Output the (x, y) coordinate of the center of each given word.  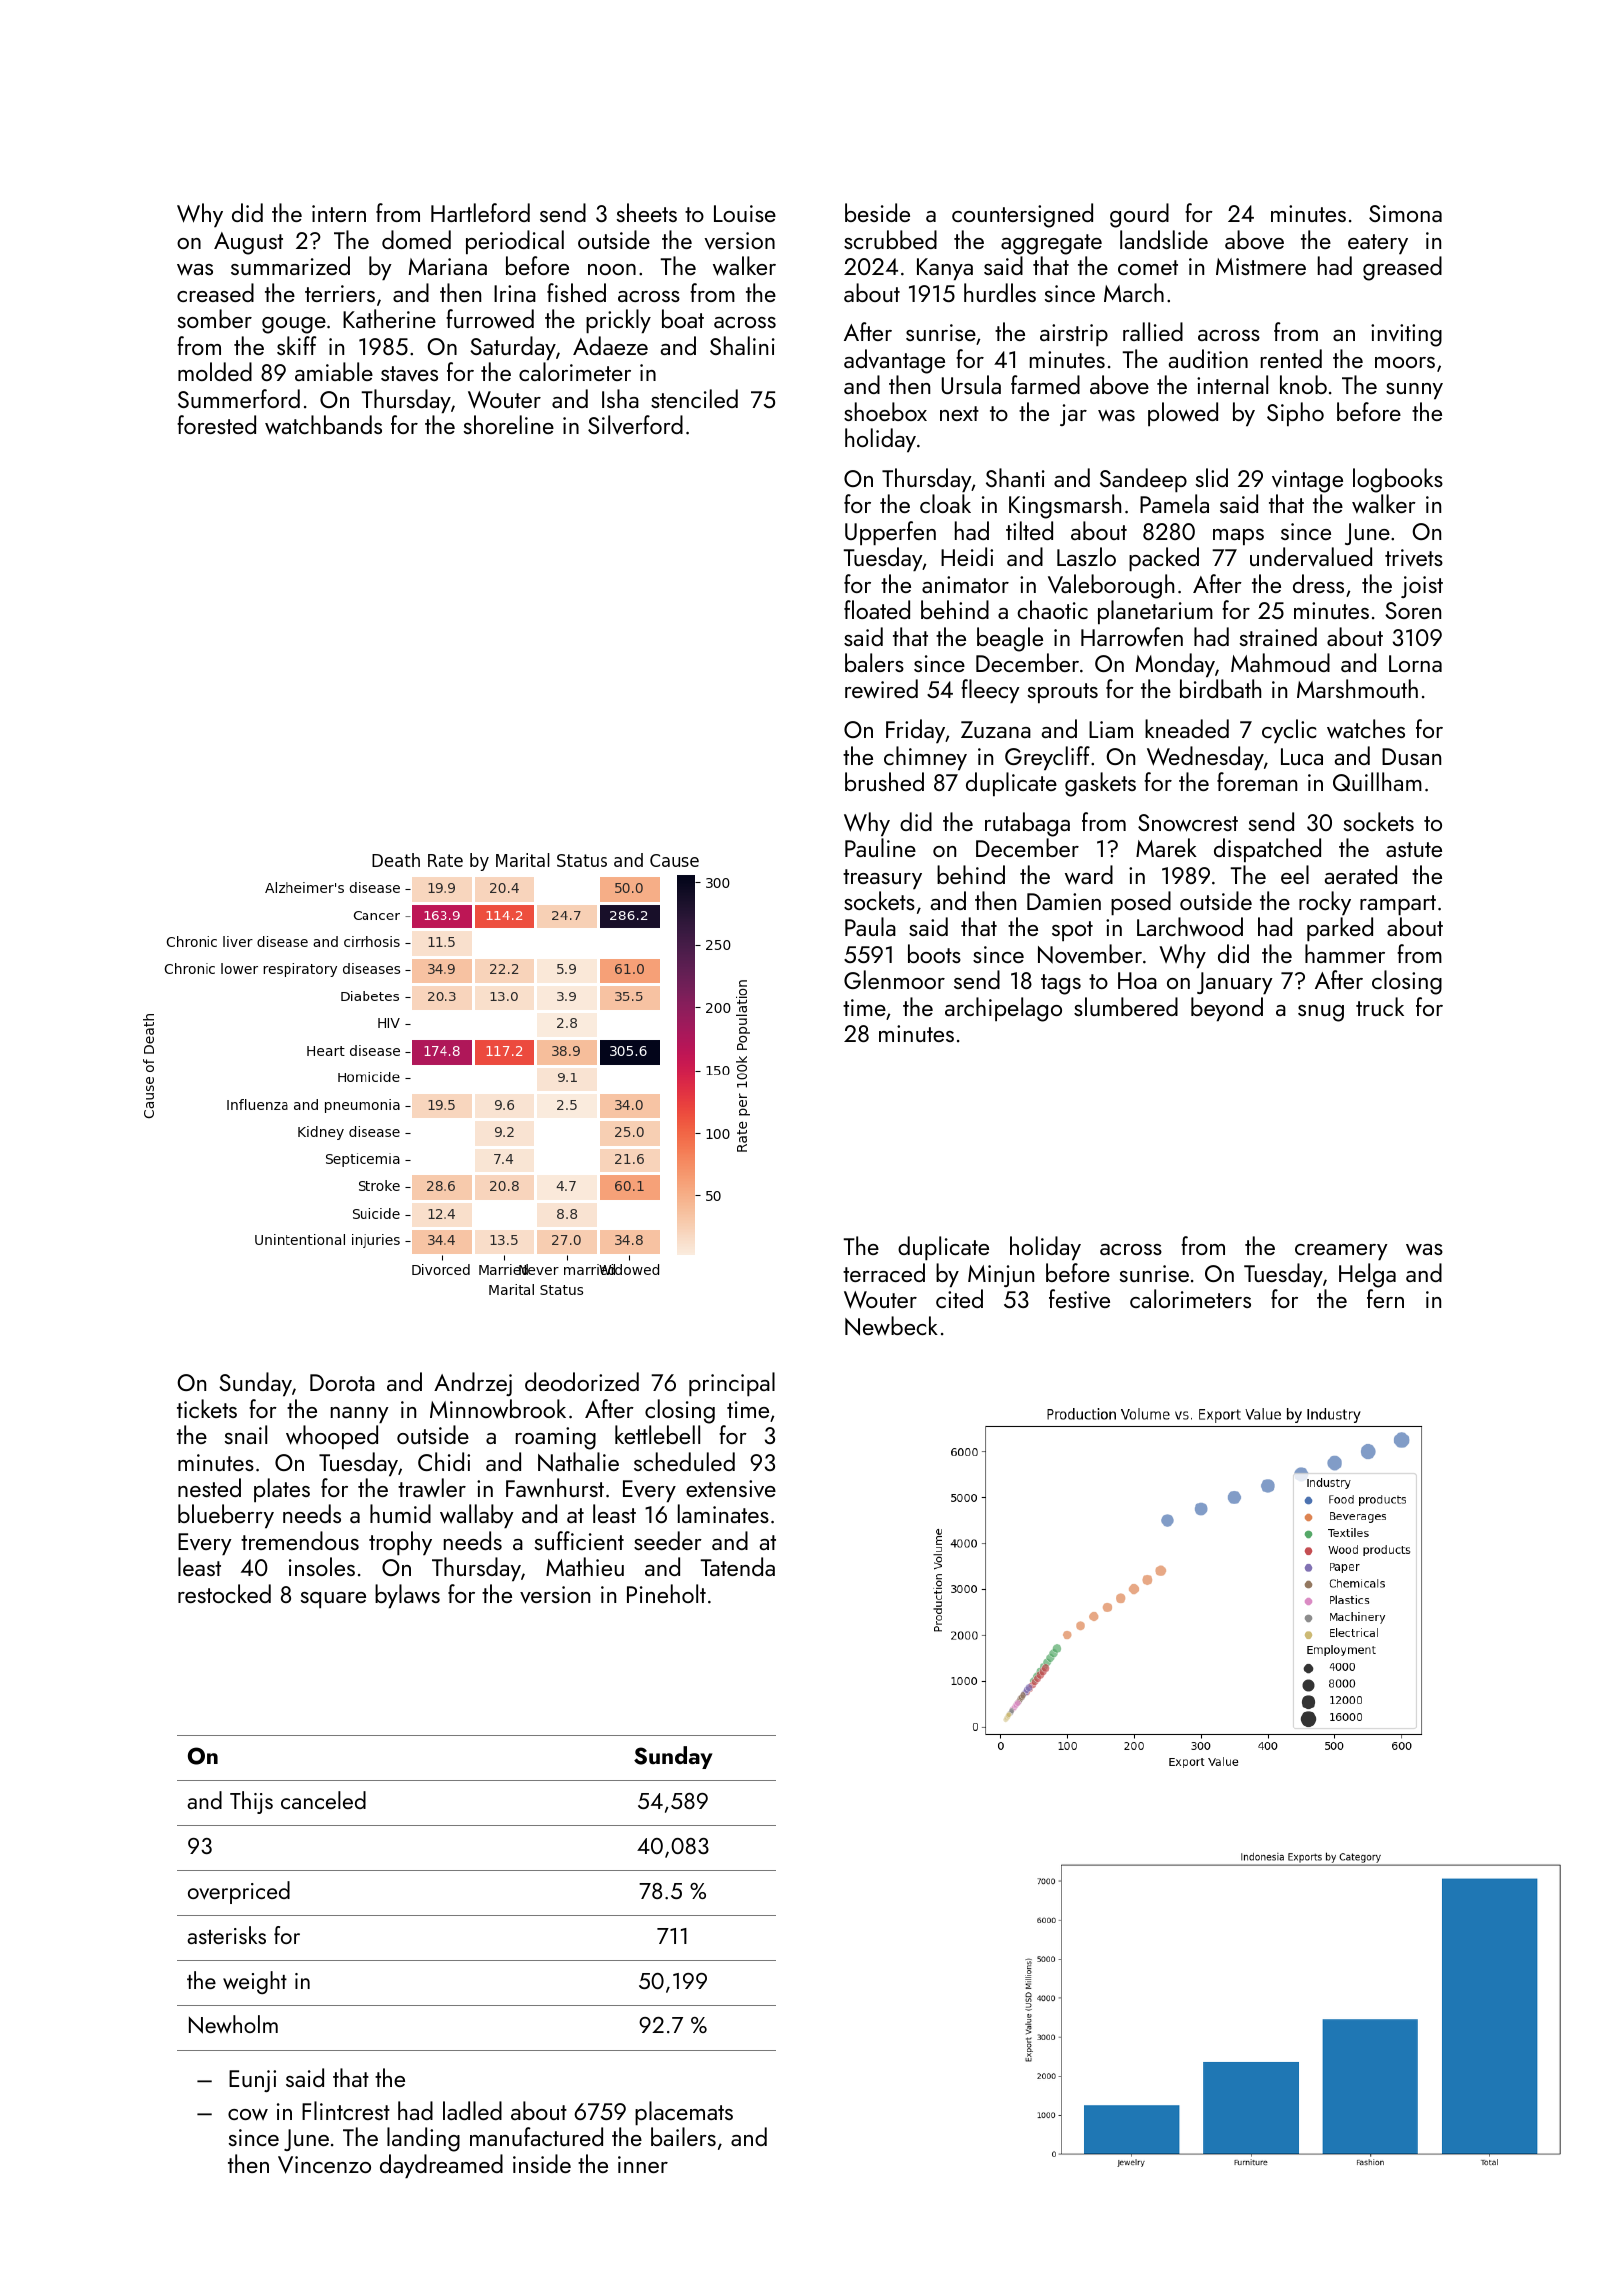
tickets (207, 1408)
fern (1385, 1298)
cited (959, 1298)
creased (215, 292)
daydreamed (441, 2166)
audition (1208, 358)
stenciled (694, 398)
